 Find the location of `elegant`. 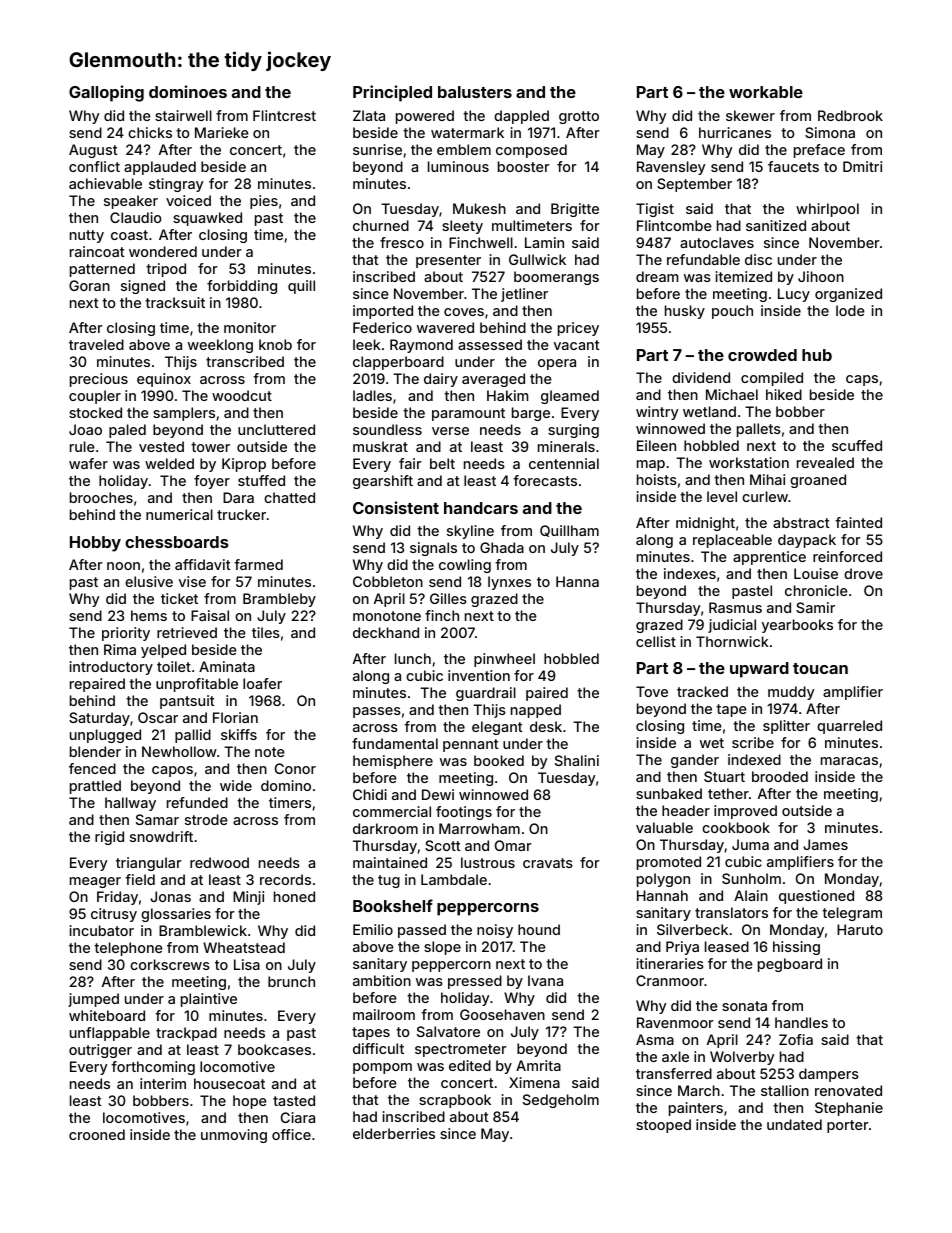

elegant is located at coordinates (497, 728).
